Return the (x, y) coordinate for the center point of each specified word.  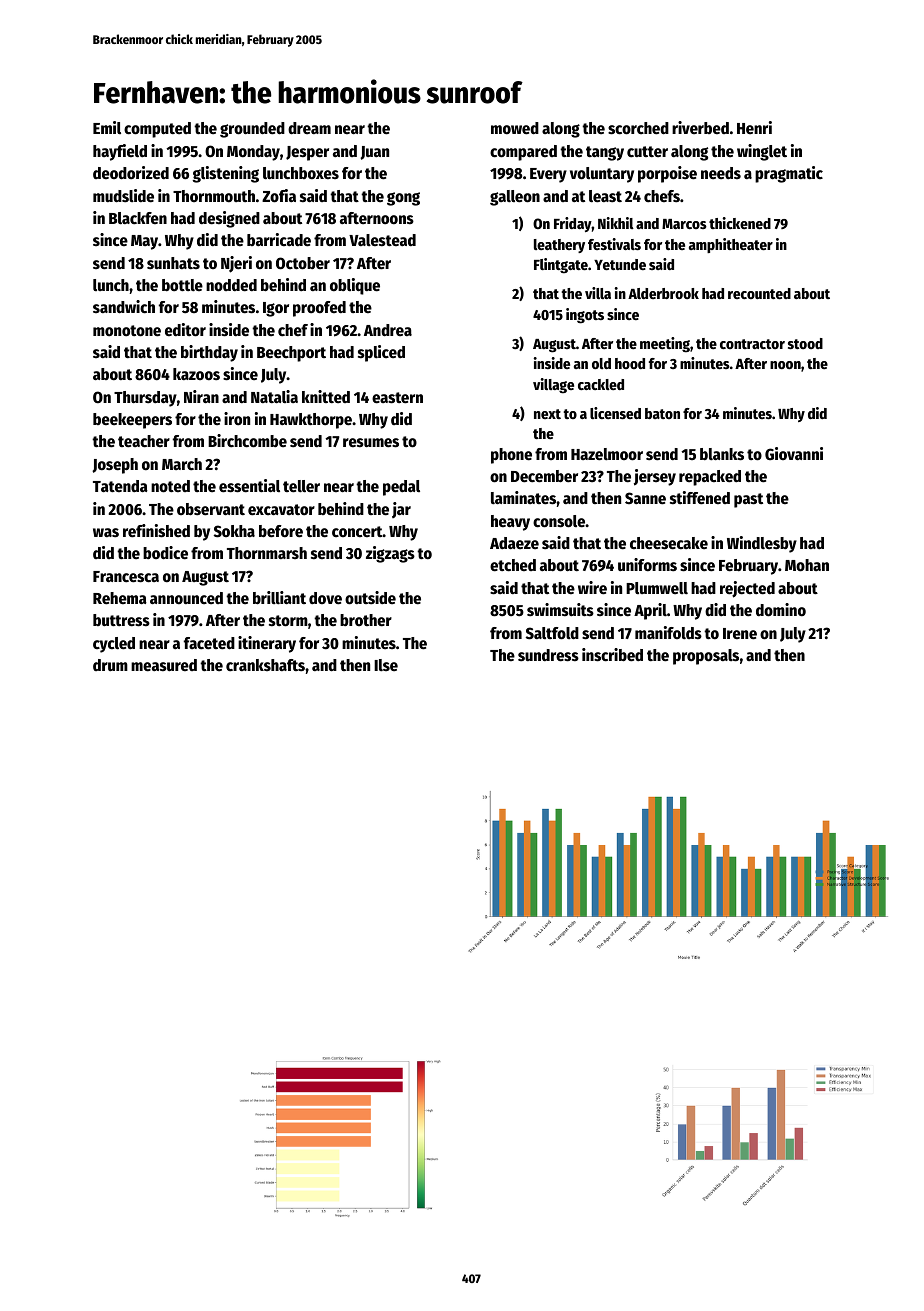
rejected (747, 589)
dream (309, 128)
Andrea (388, 330)
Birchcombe (247, 441)
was (106, 533)
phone (511, 456)
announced (186, 598)
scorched (638, 128)
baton (662, 413)
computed (157, 130)
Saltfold (552, 633)
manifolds (668, 633)
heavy (510, 523)
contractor (752, 344)
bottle (182, 285)
